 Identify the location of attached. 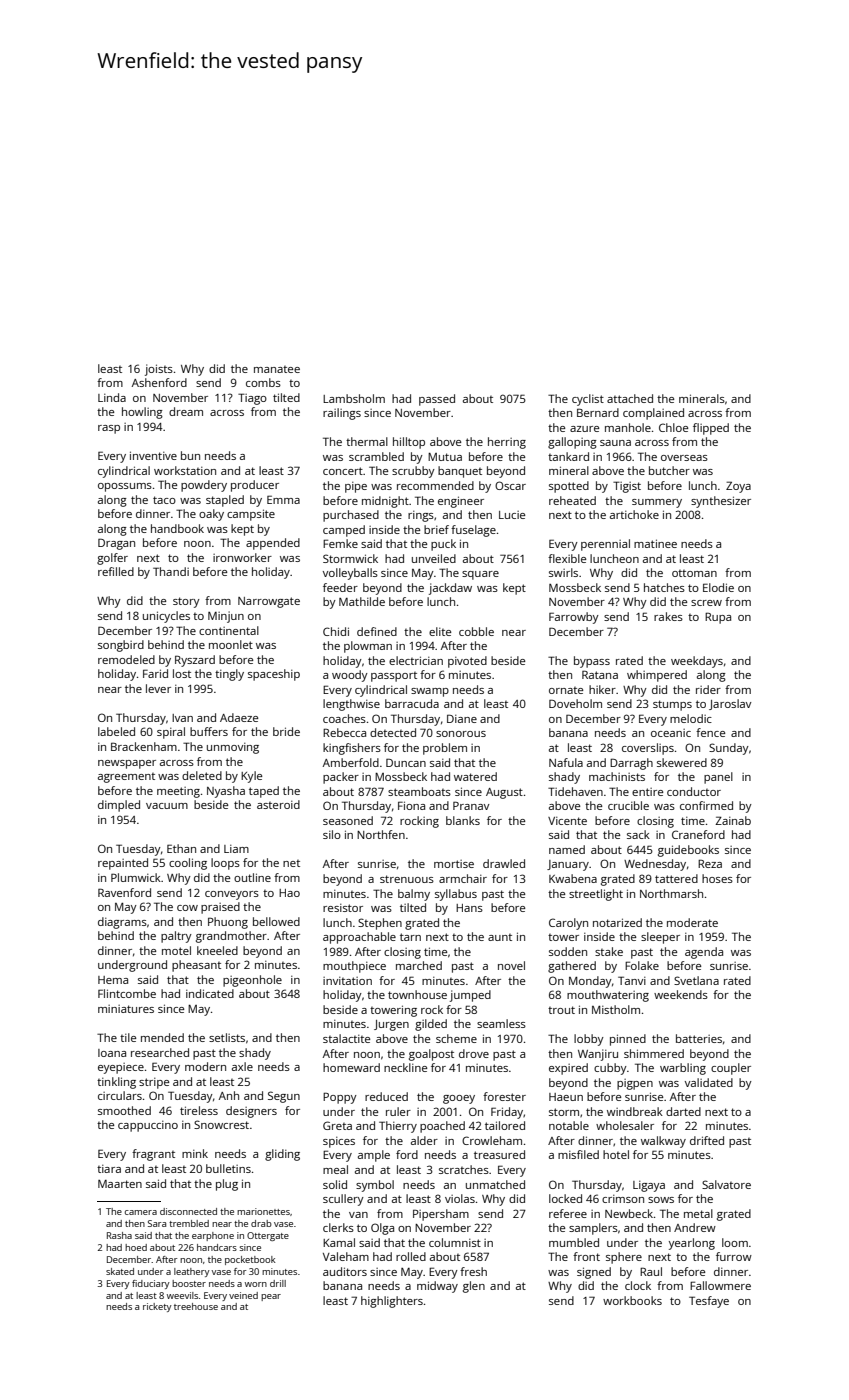
(630, 398).
